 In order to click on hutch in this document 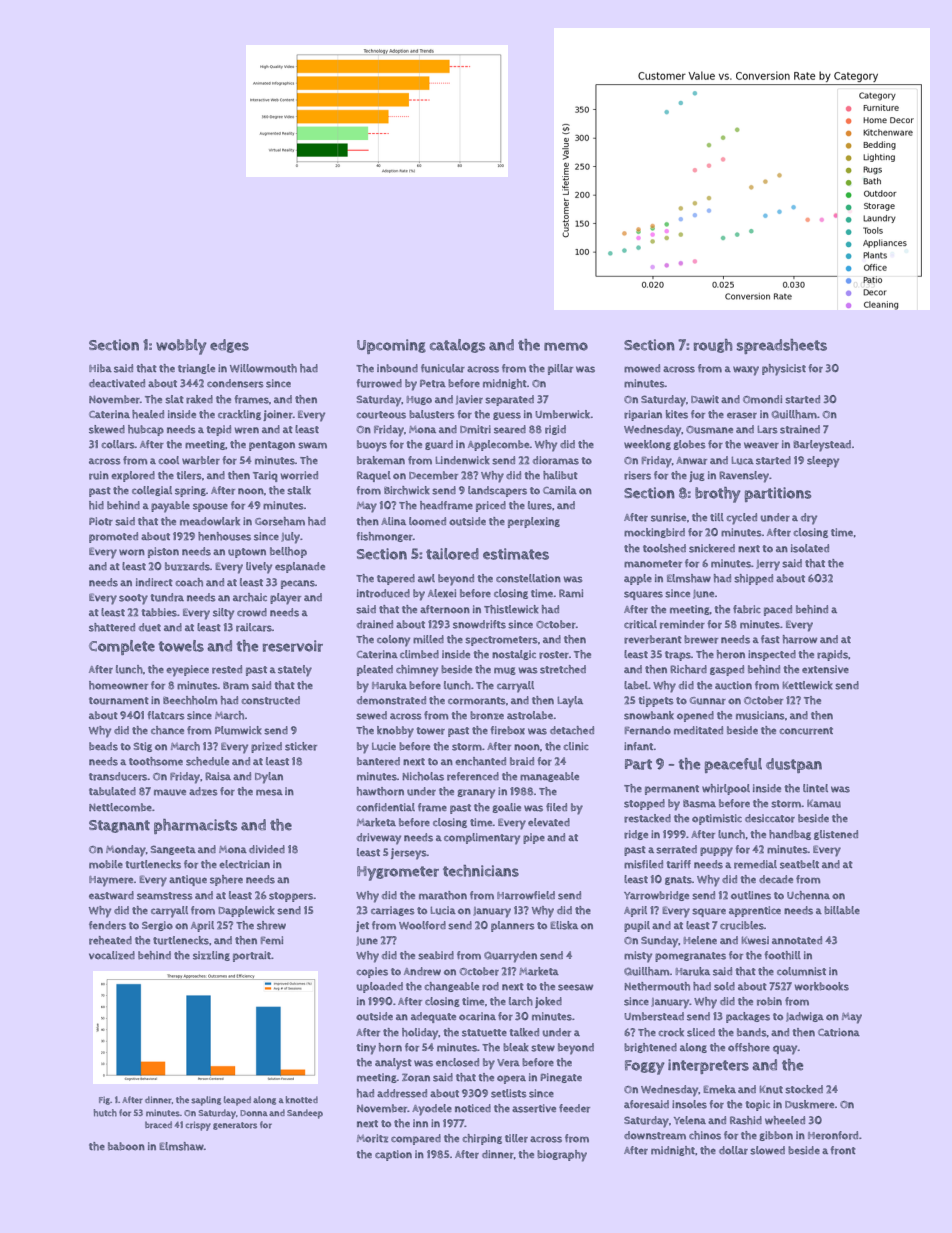, I will do `click(105, 1113)`.
